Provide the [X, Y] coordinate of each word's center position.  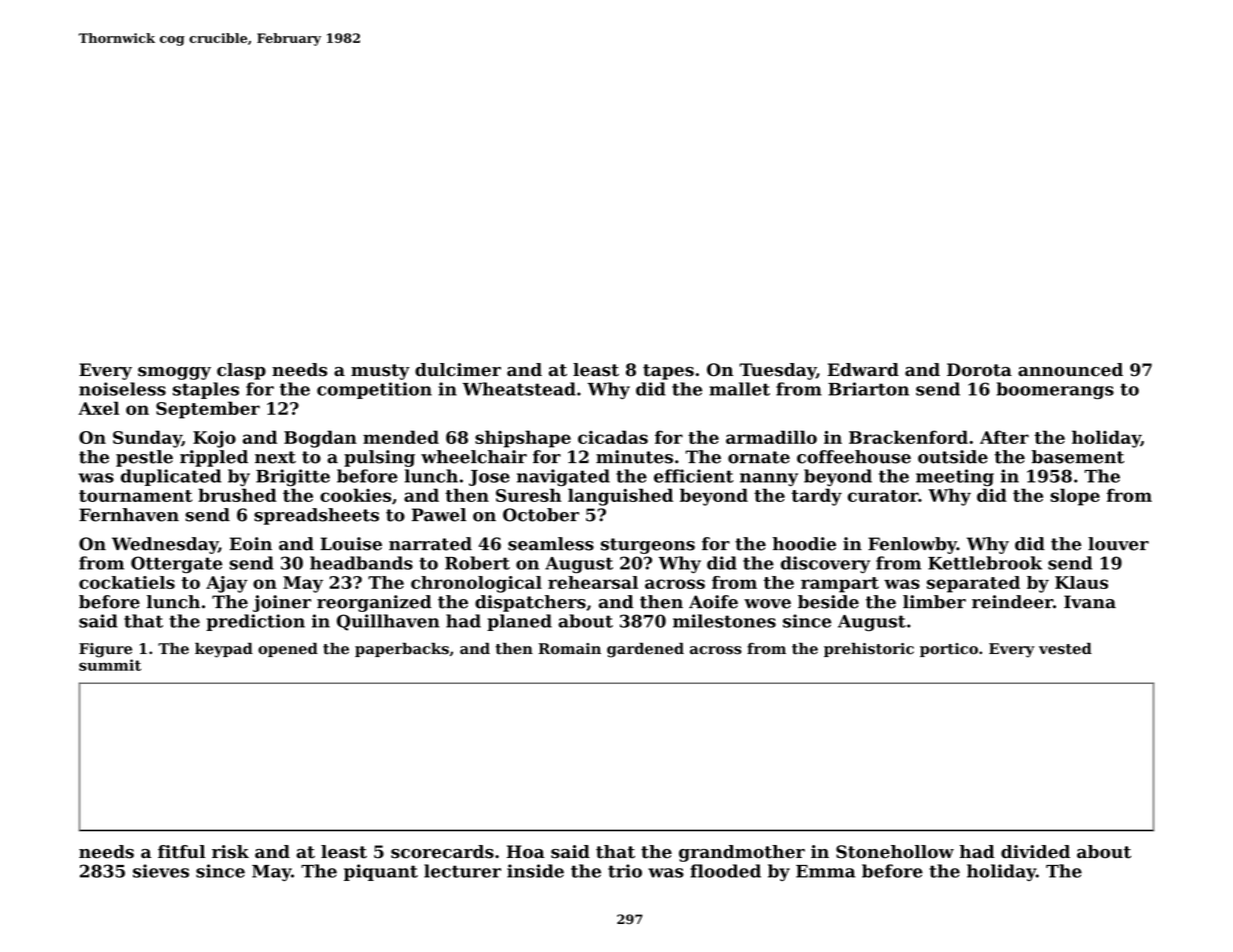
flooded [725, 871]
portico [949, 650]
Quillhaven [388, 622]
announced [1070, 370]
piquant [381, 872]
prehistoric [869, 649]
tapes [668, 372]
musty [380, 372]
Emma [825, 871]
